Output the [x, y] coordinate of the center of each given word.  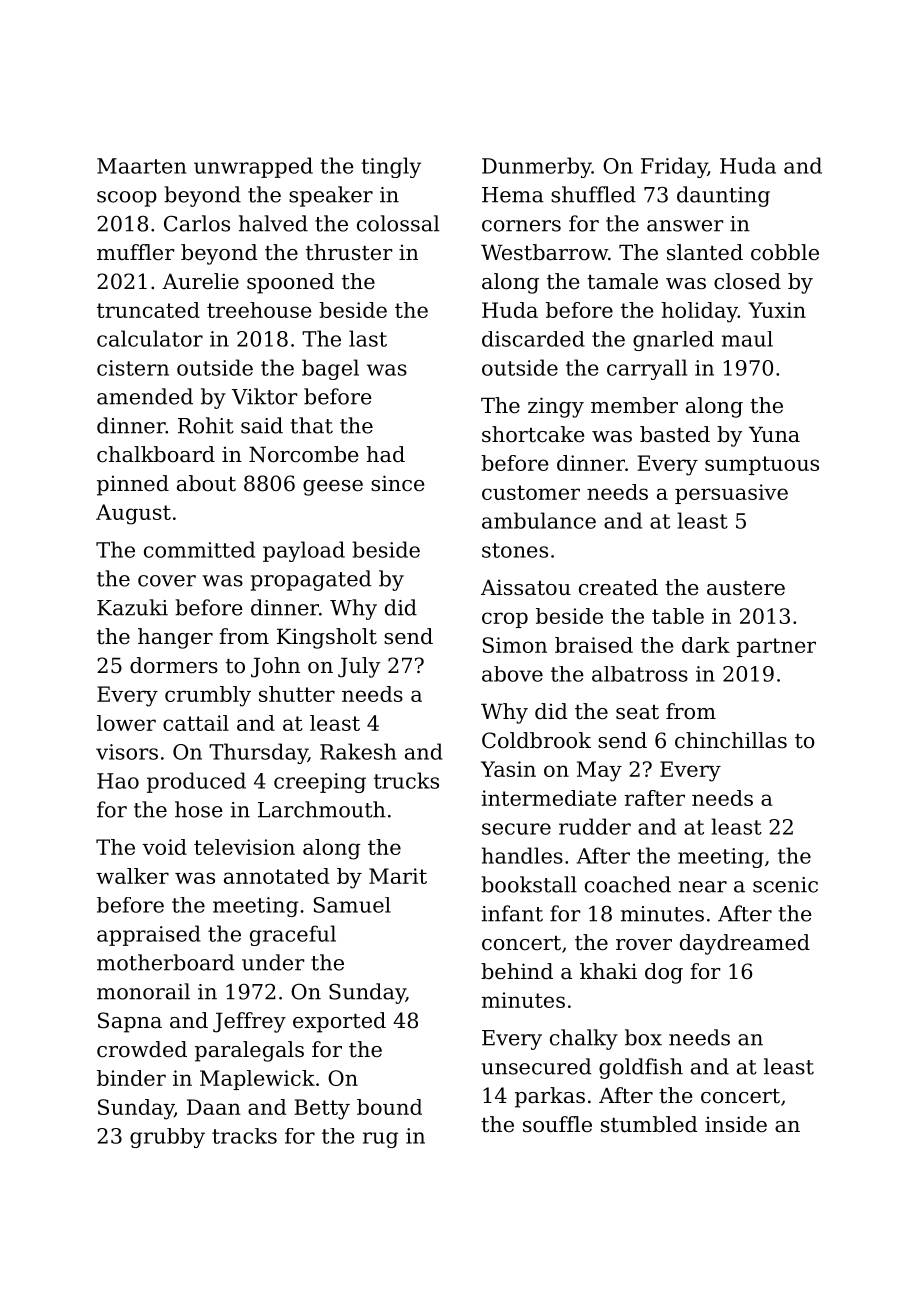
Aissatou [526, 587]
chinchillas [731, 740]
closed [747, 281]
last [368, 338]
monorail [143, 991]
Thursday [258, 753]
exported [339, 1022]
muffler [136, 252]
